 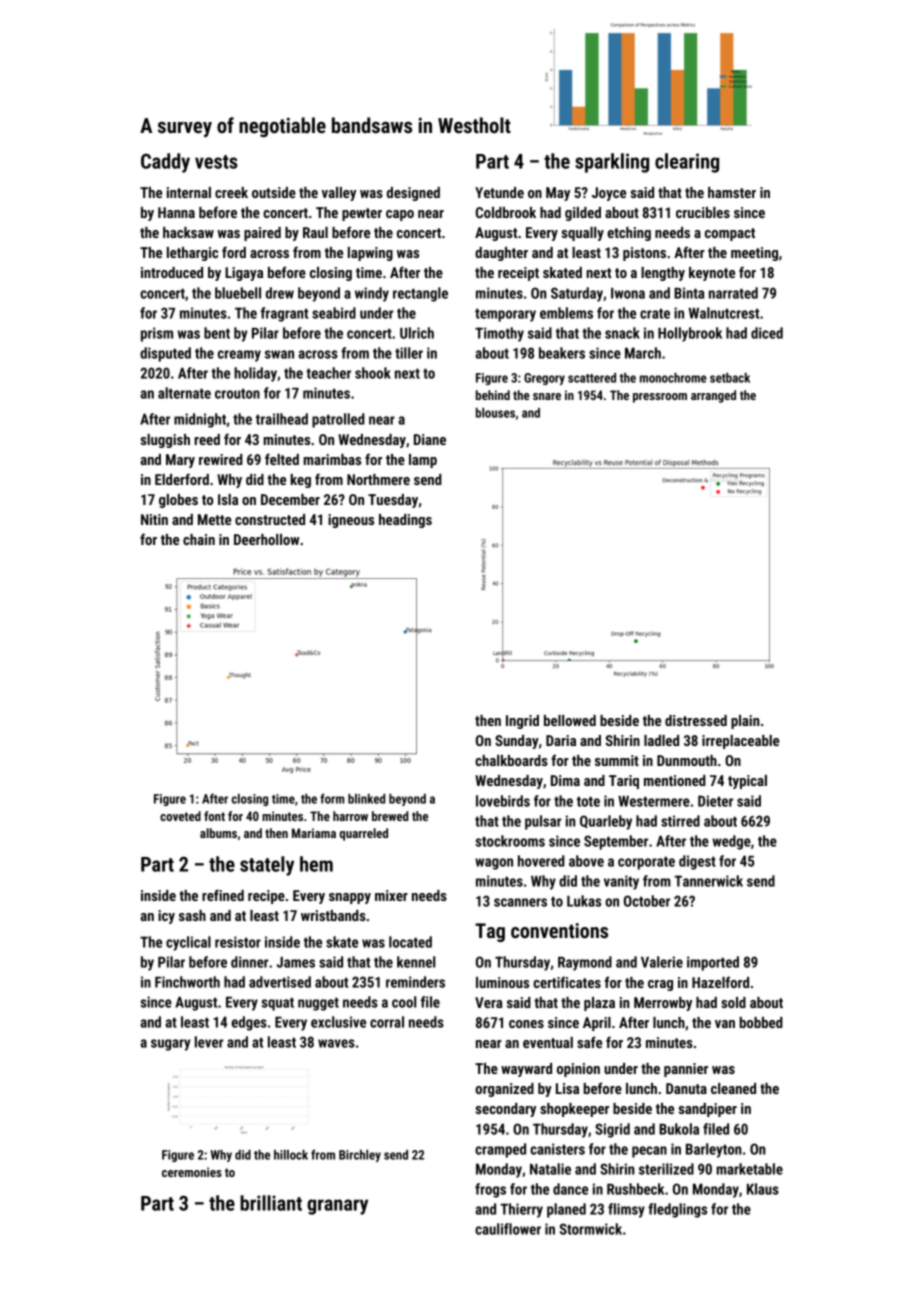 What do you see at coordinates (157, 334) in the screenshot?
I see `prism` at bounding box center [157, 334].
